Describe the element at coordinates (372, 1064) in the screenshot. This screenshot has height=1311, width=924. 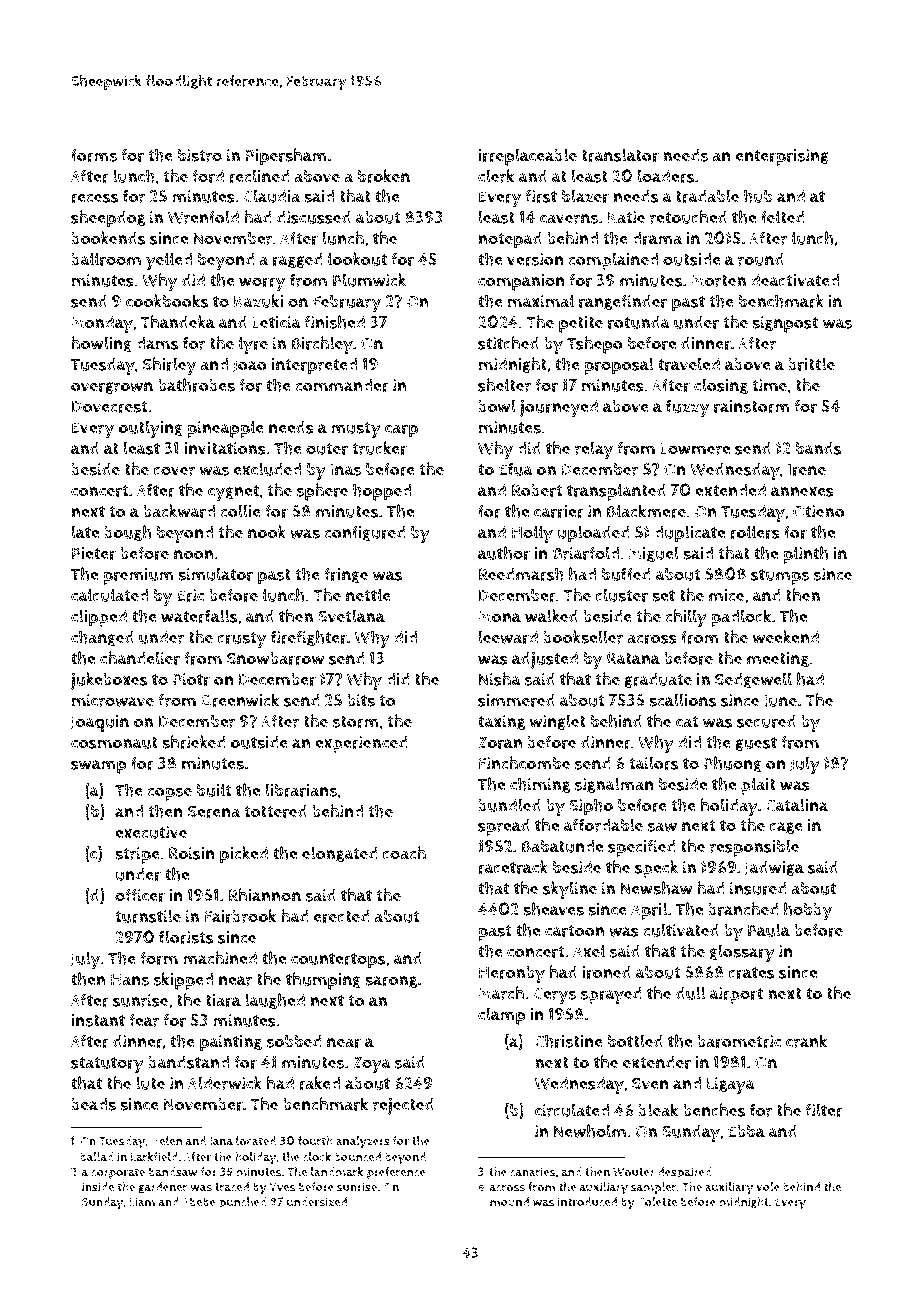
I see `Zoya` at that location.
